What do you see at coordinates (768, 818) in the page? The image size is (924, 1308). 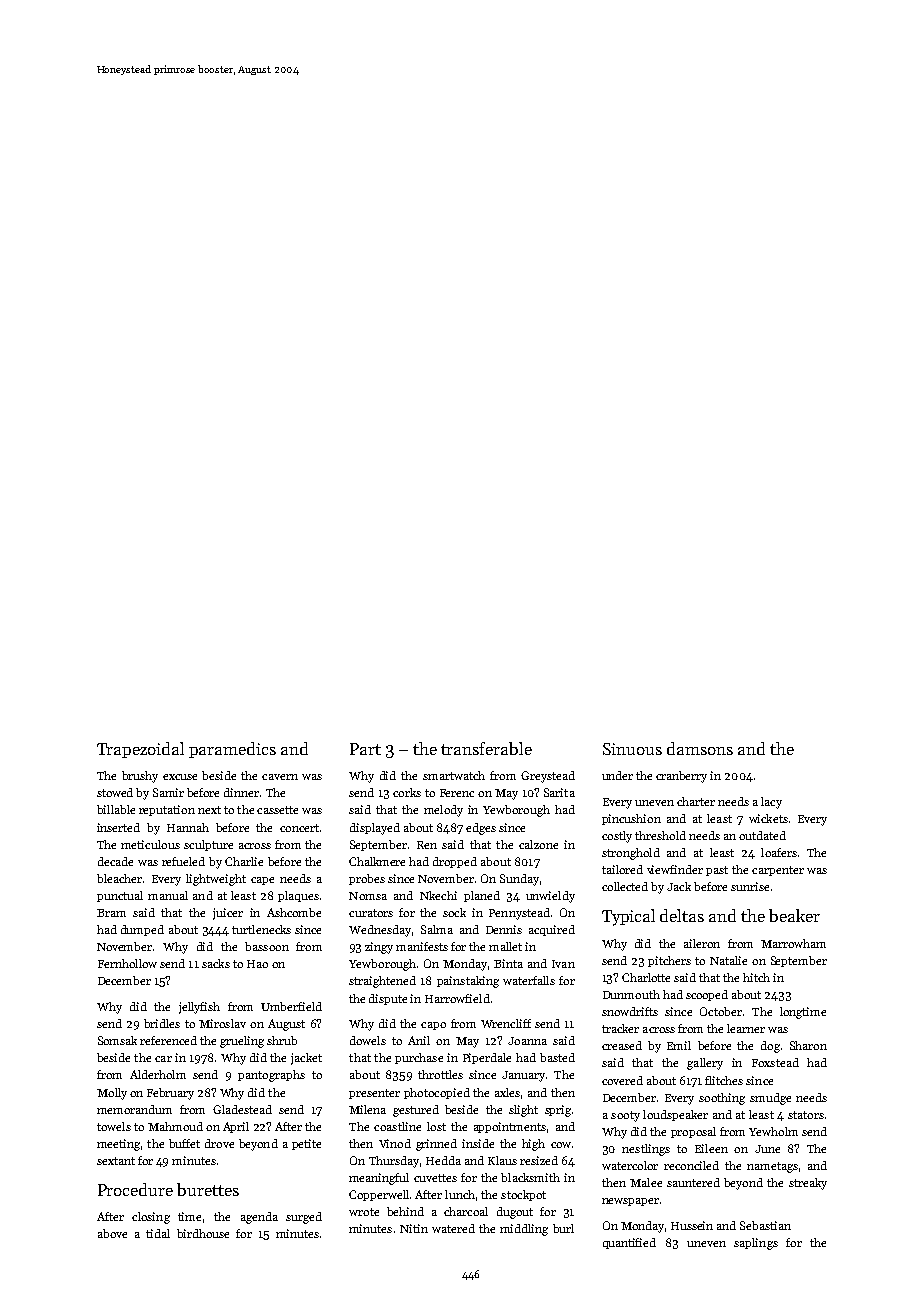 I see `wickets` at bounding box center [768, 818].
